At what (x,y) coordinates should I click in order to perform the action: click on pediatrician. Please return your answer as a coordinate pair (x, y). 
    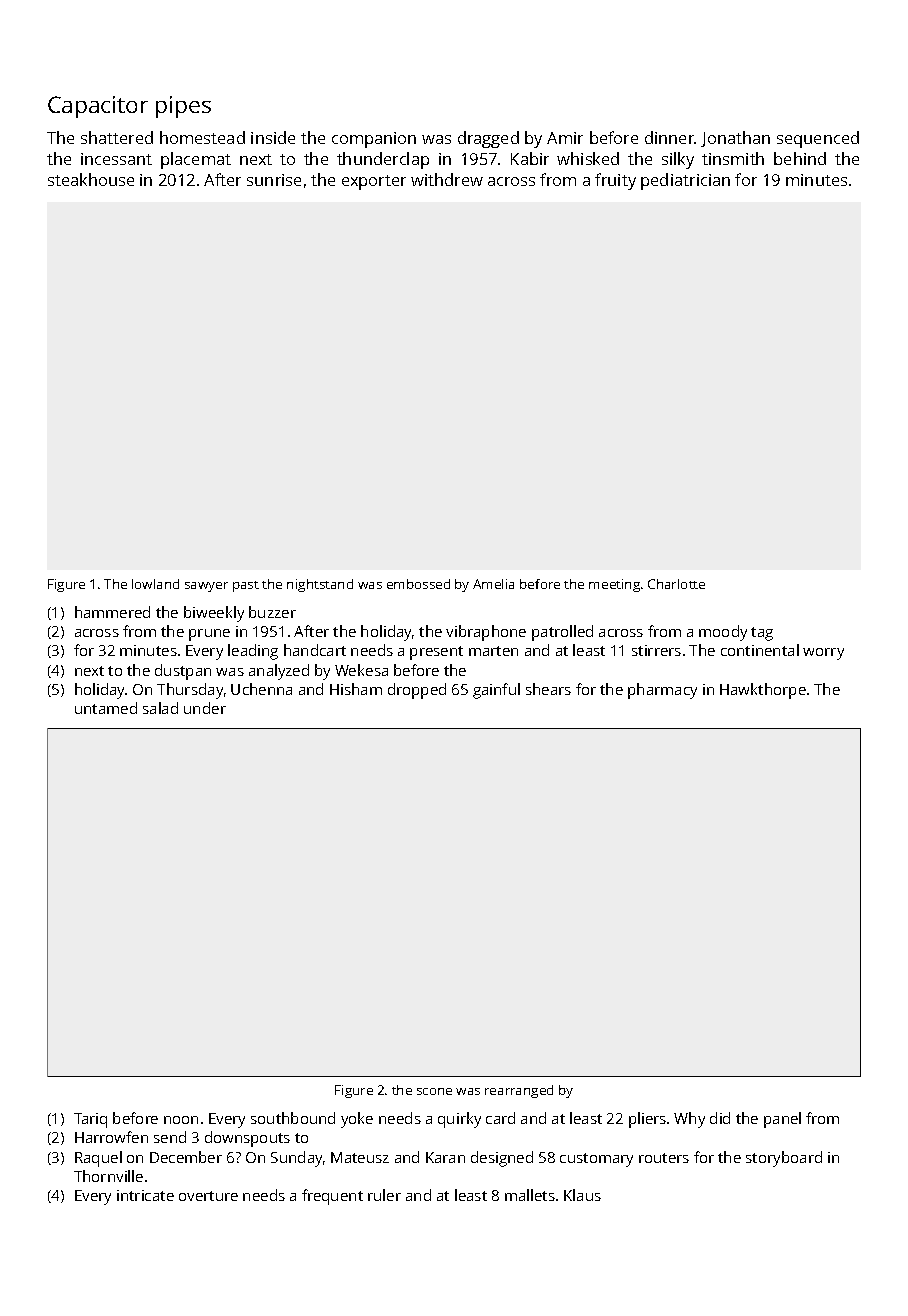
    Looking at the image, I should click on (685, 181).
